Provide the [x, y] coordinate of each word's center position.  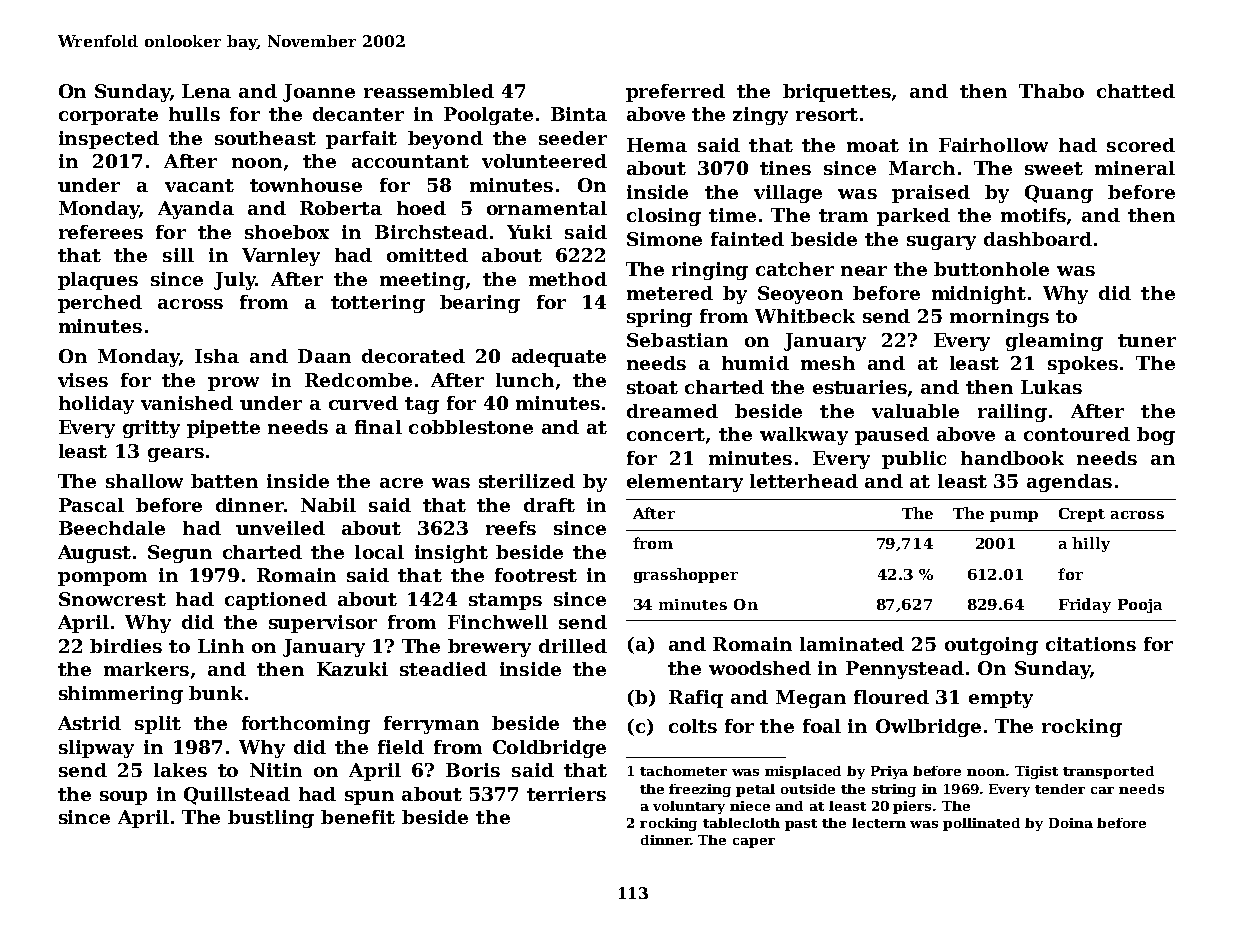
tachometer [683, 771]
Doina [1071, 823]
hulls [194, 114]
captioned [276, 601]
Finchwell [498, 622]
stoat [652, 387]
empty [1001, 699]
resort [827, 114]
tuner [1147, 340]
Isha [217, 356]
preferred [675, 93]
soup [123, 798]
